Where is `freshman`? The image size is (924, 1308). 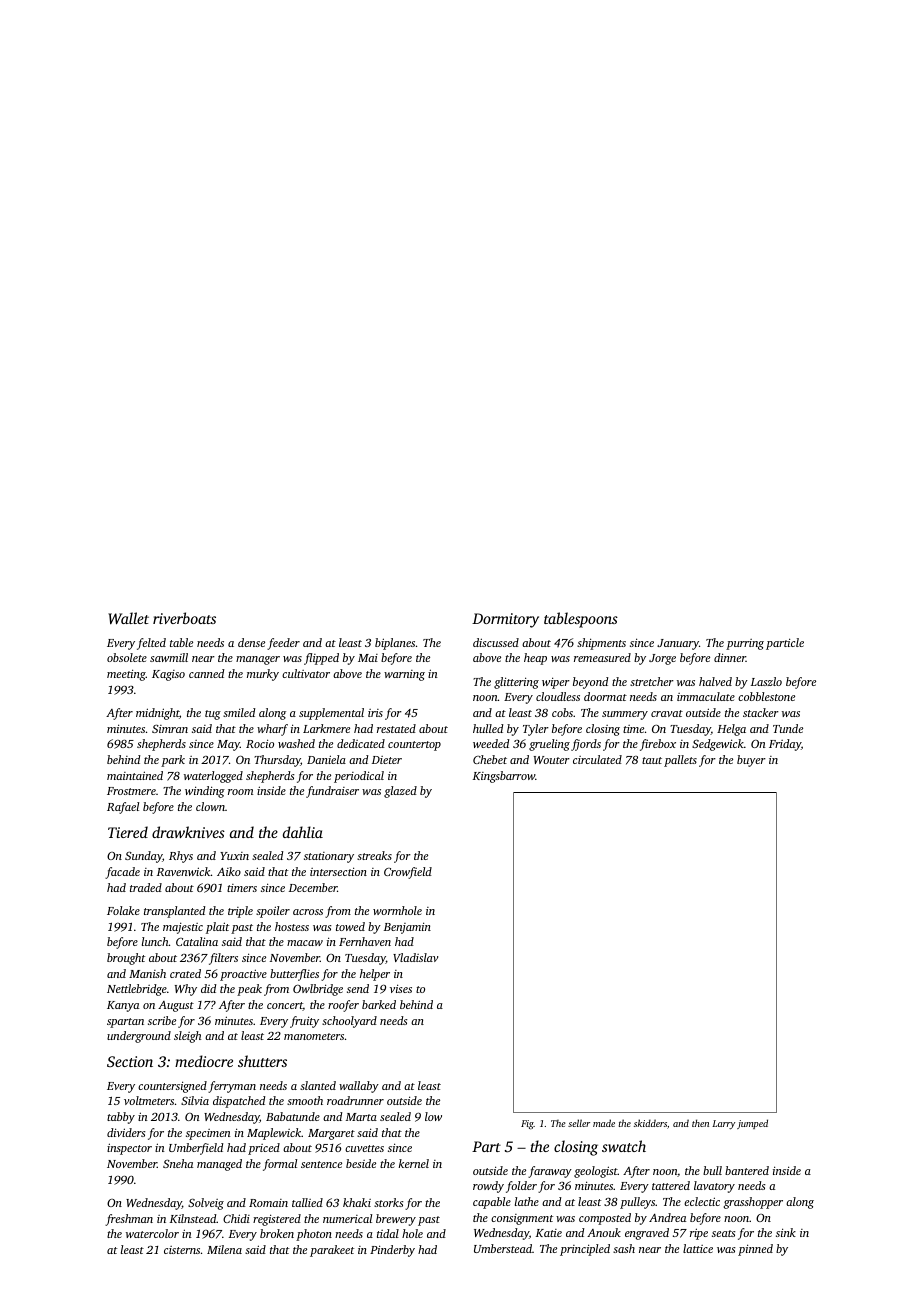 freshman is located at coordinates (129, 1220).
